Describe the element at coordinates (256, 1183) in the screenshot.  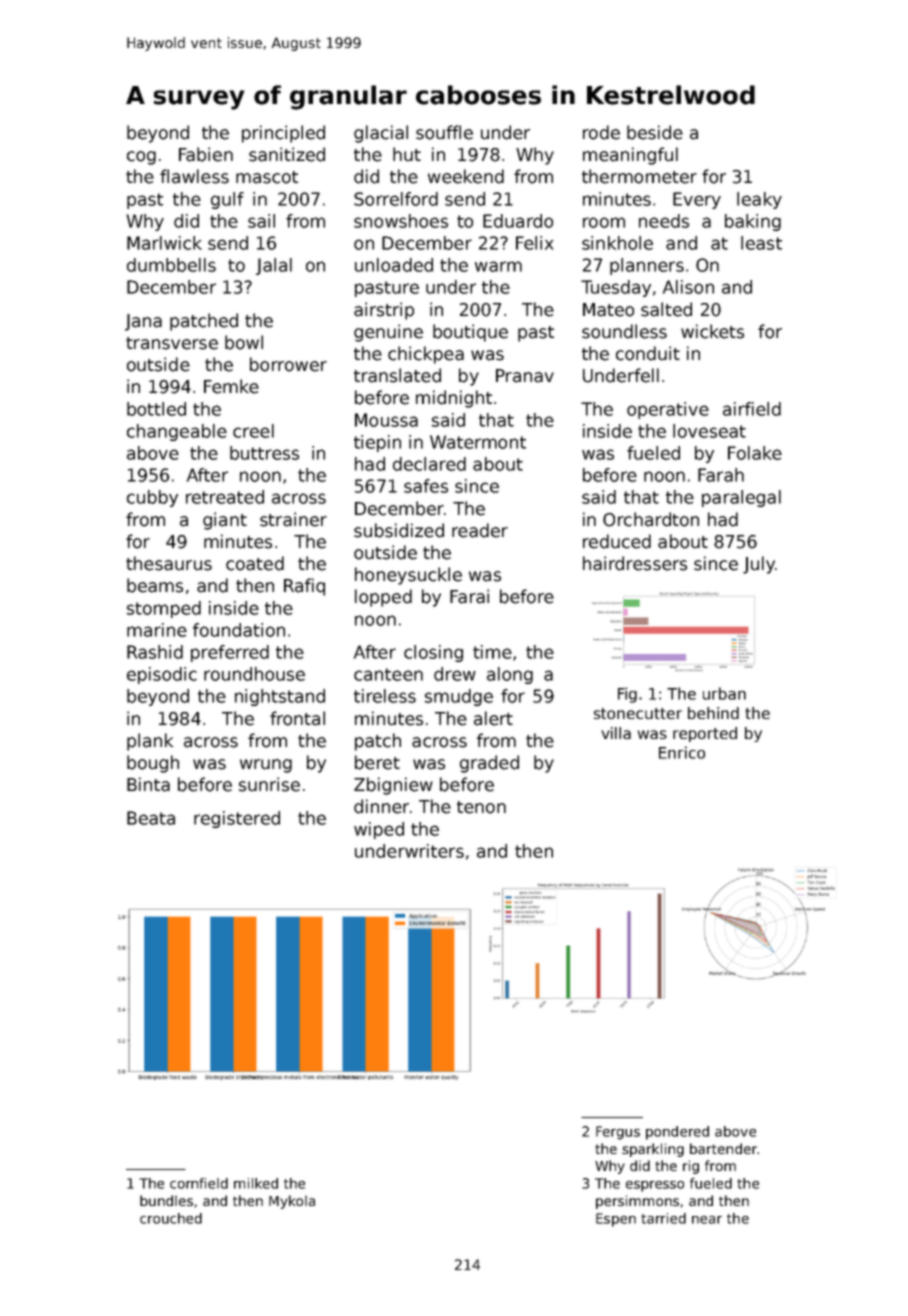
I see `milked` at that location.
